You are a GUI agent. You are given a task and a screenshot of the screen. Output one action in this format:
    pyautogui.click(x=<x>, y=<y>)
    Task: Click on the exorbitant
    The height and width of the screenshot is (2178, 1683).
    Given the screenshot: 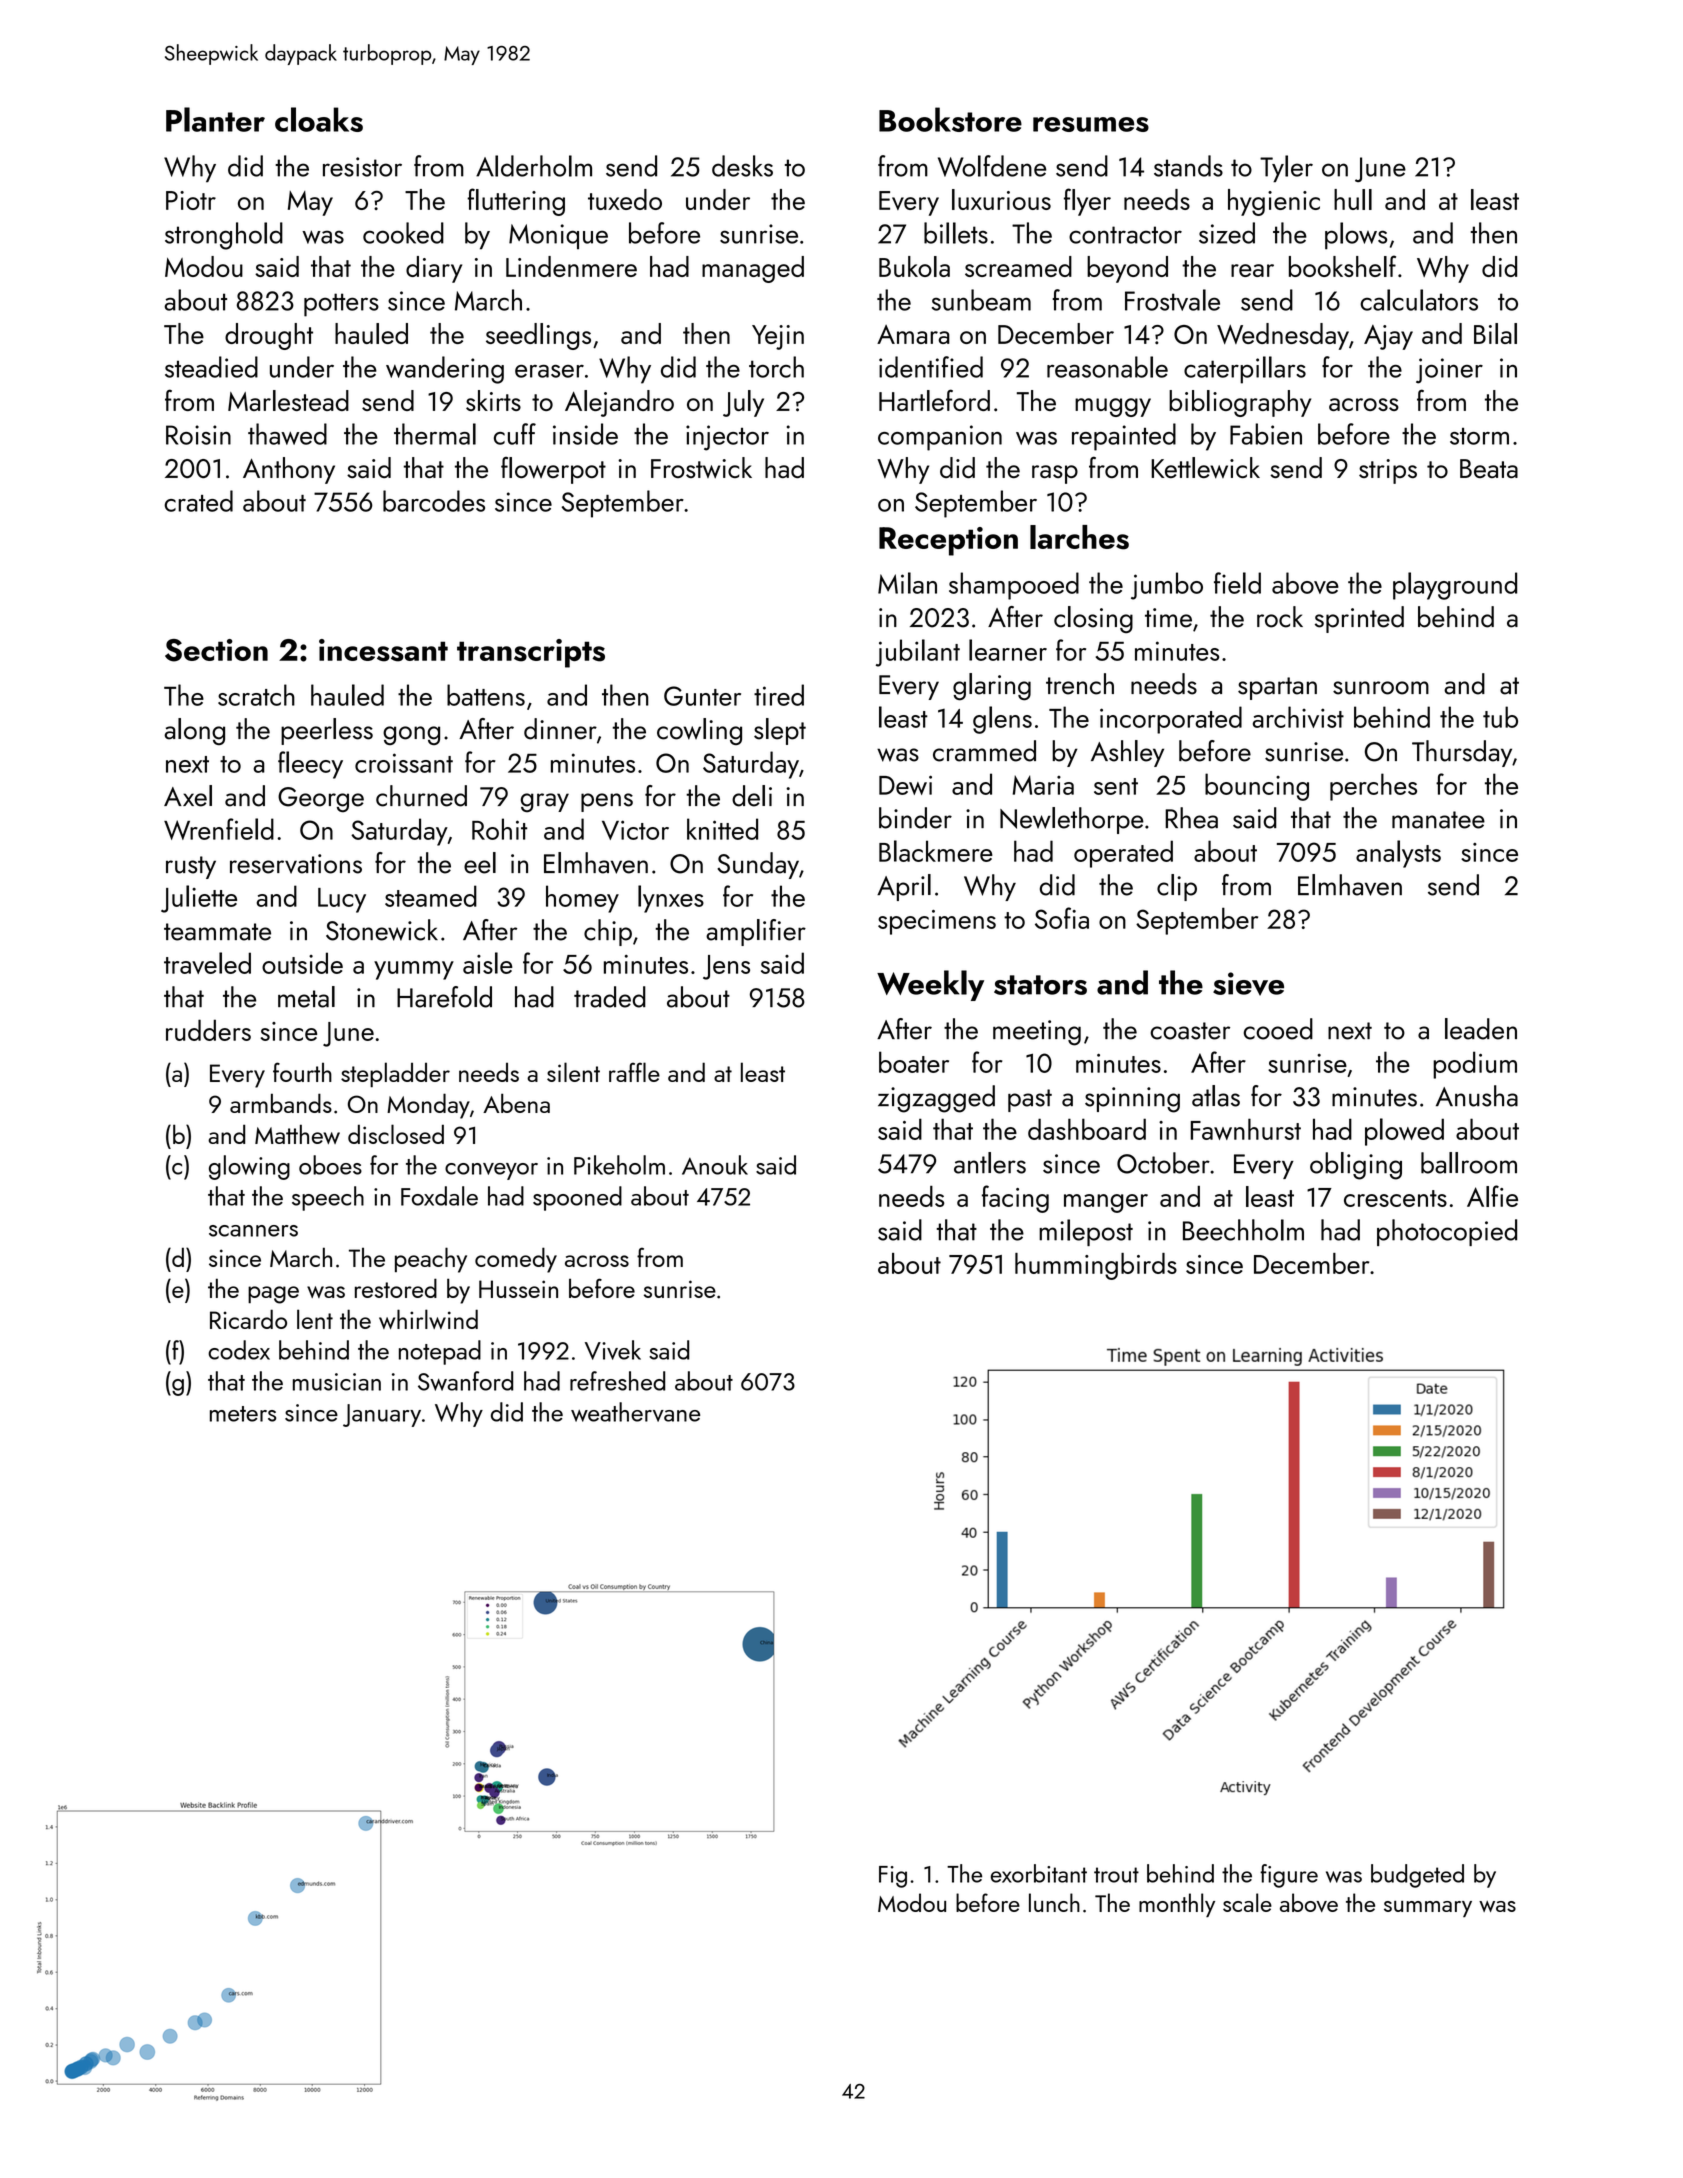 What is the action you would take?
    pyautogui.click(x=1039, y=1873)
